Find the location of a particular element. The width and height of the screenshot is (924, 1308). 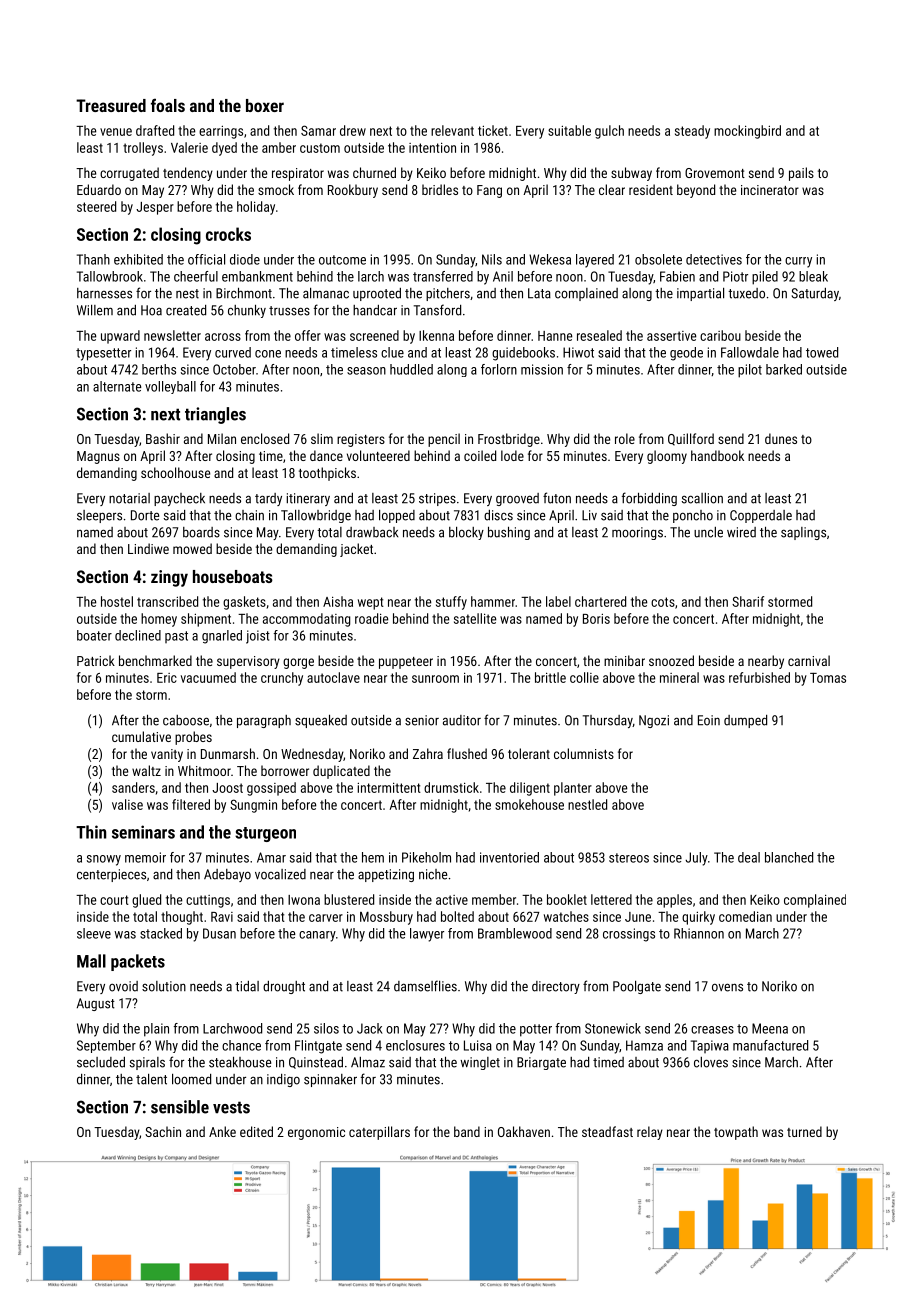

Treasured is located at coordinates (111, 105).
